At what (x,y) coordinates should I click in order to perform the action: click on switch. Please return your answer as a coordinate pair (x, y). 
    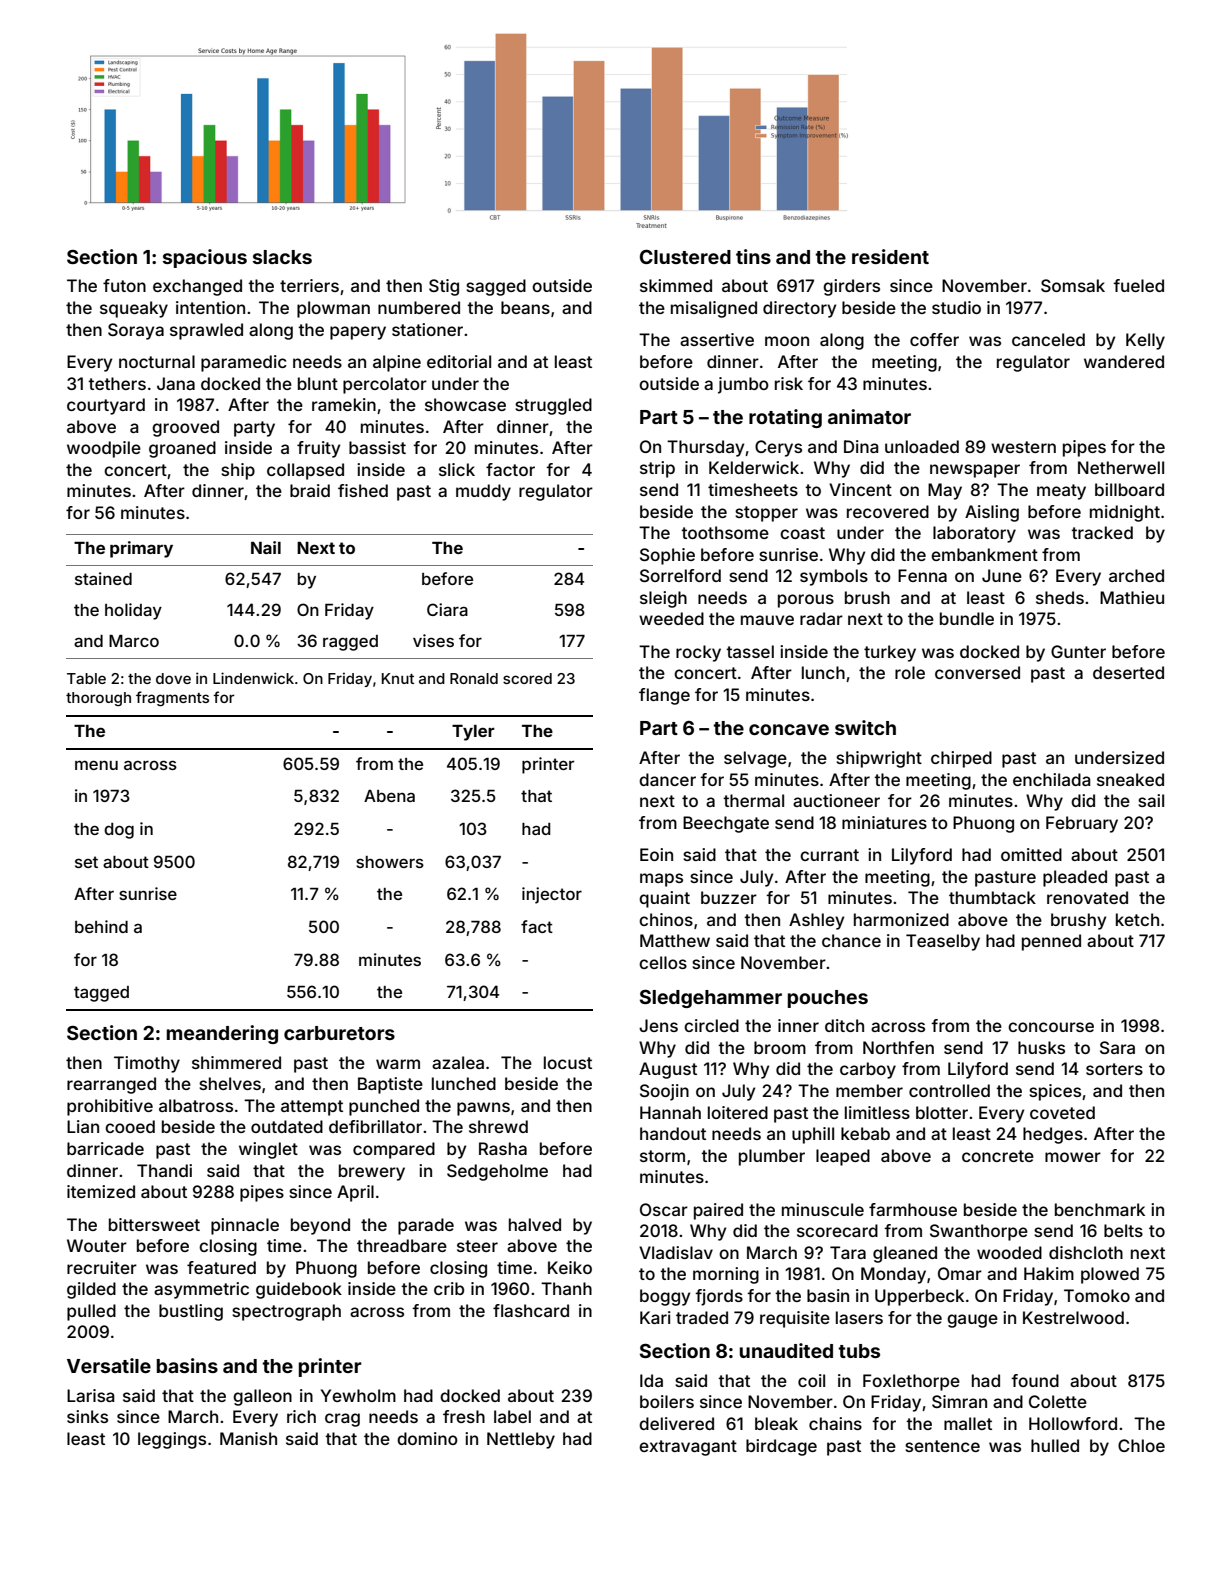
    Looking at the image, I should click on (865, 727).
